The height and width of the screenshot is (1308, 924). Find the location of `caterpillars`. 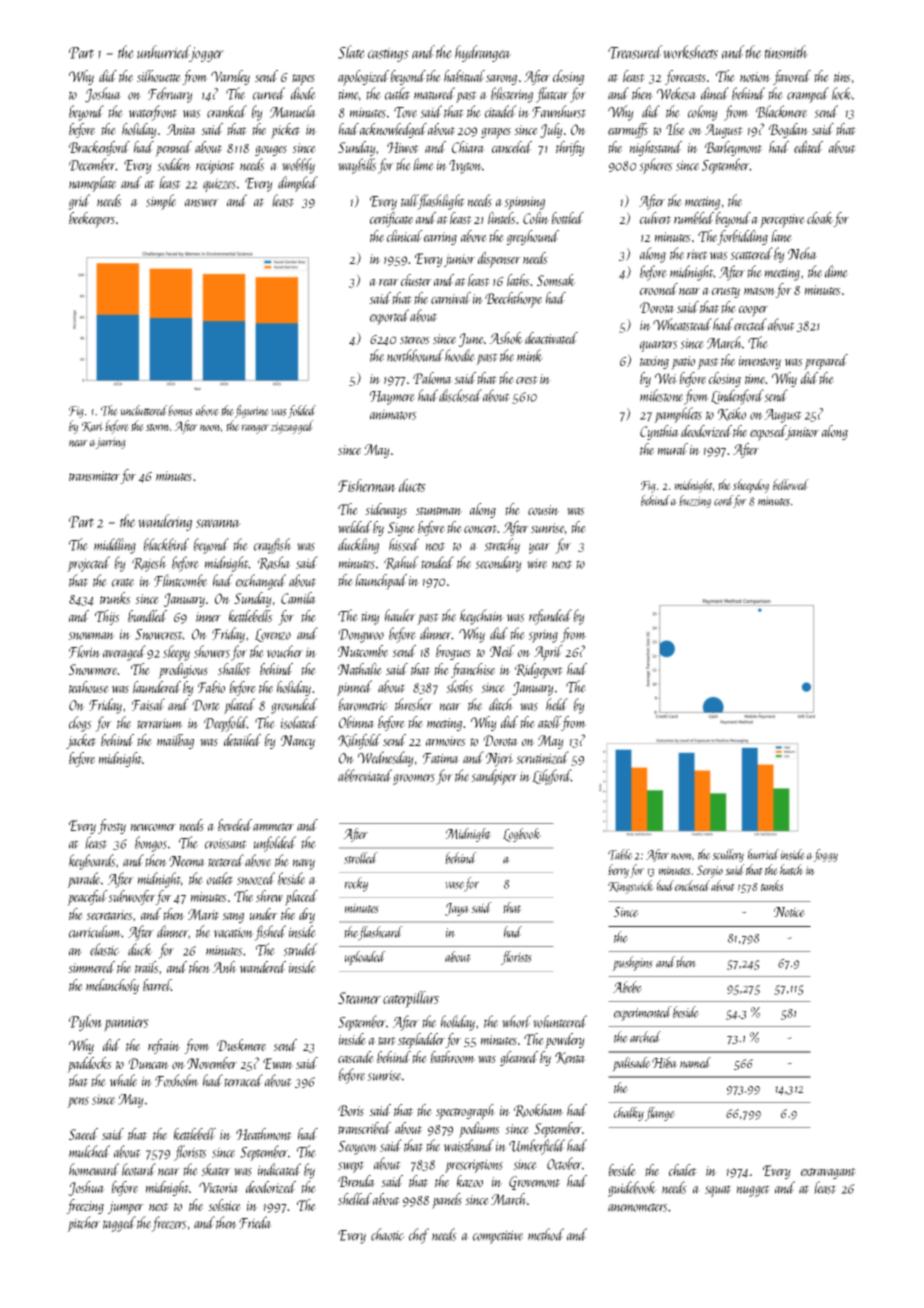

caterpillars is located at coordinates (411, 999).
